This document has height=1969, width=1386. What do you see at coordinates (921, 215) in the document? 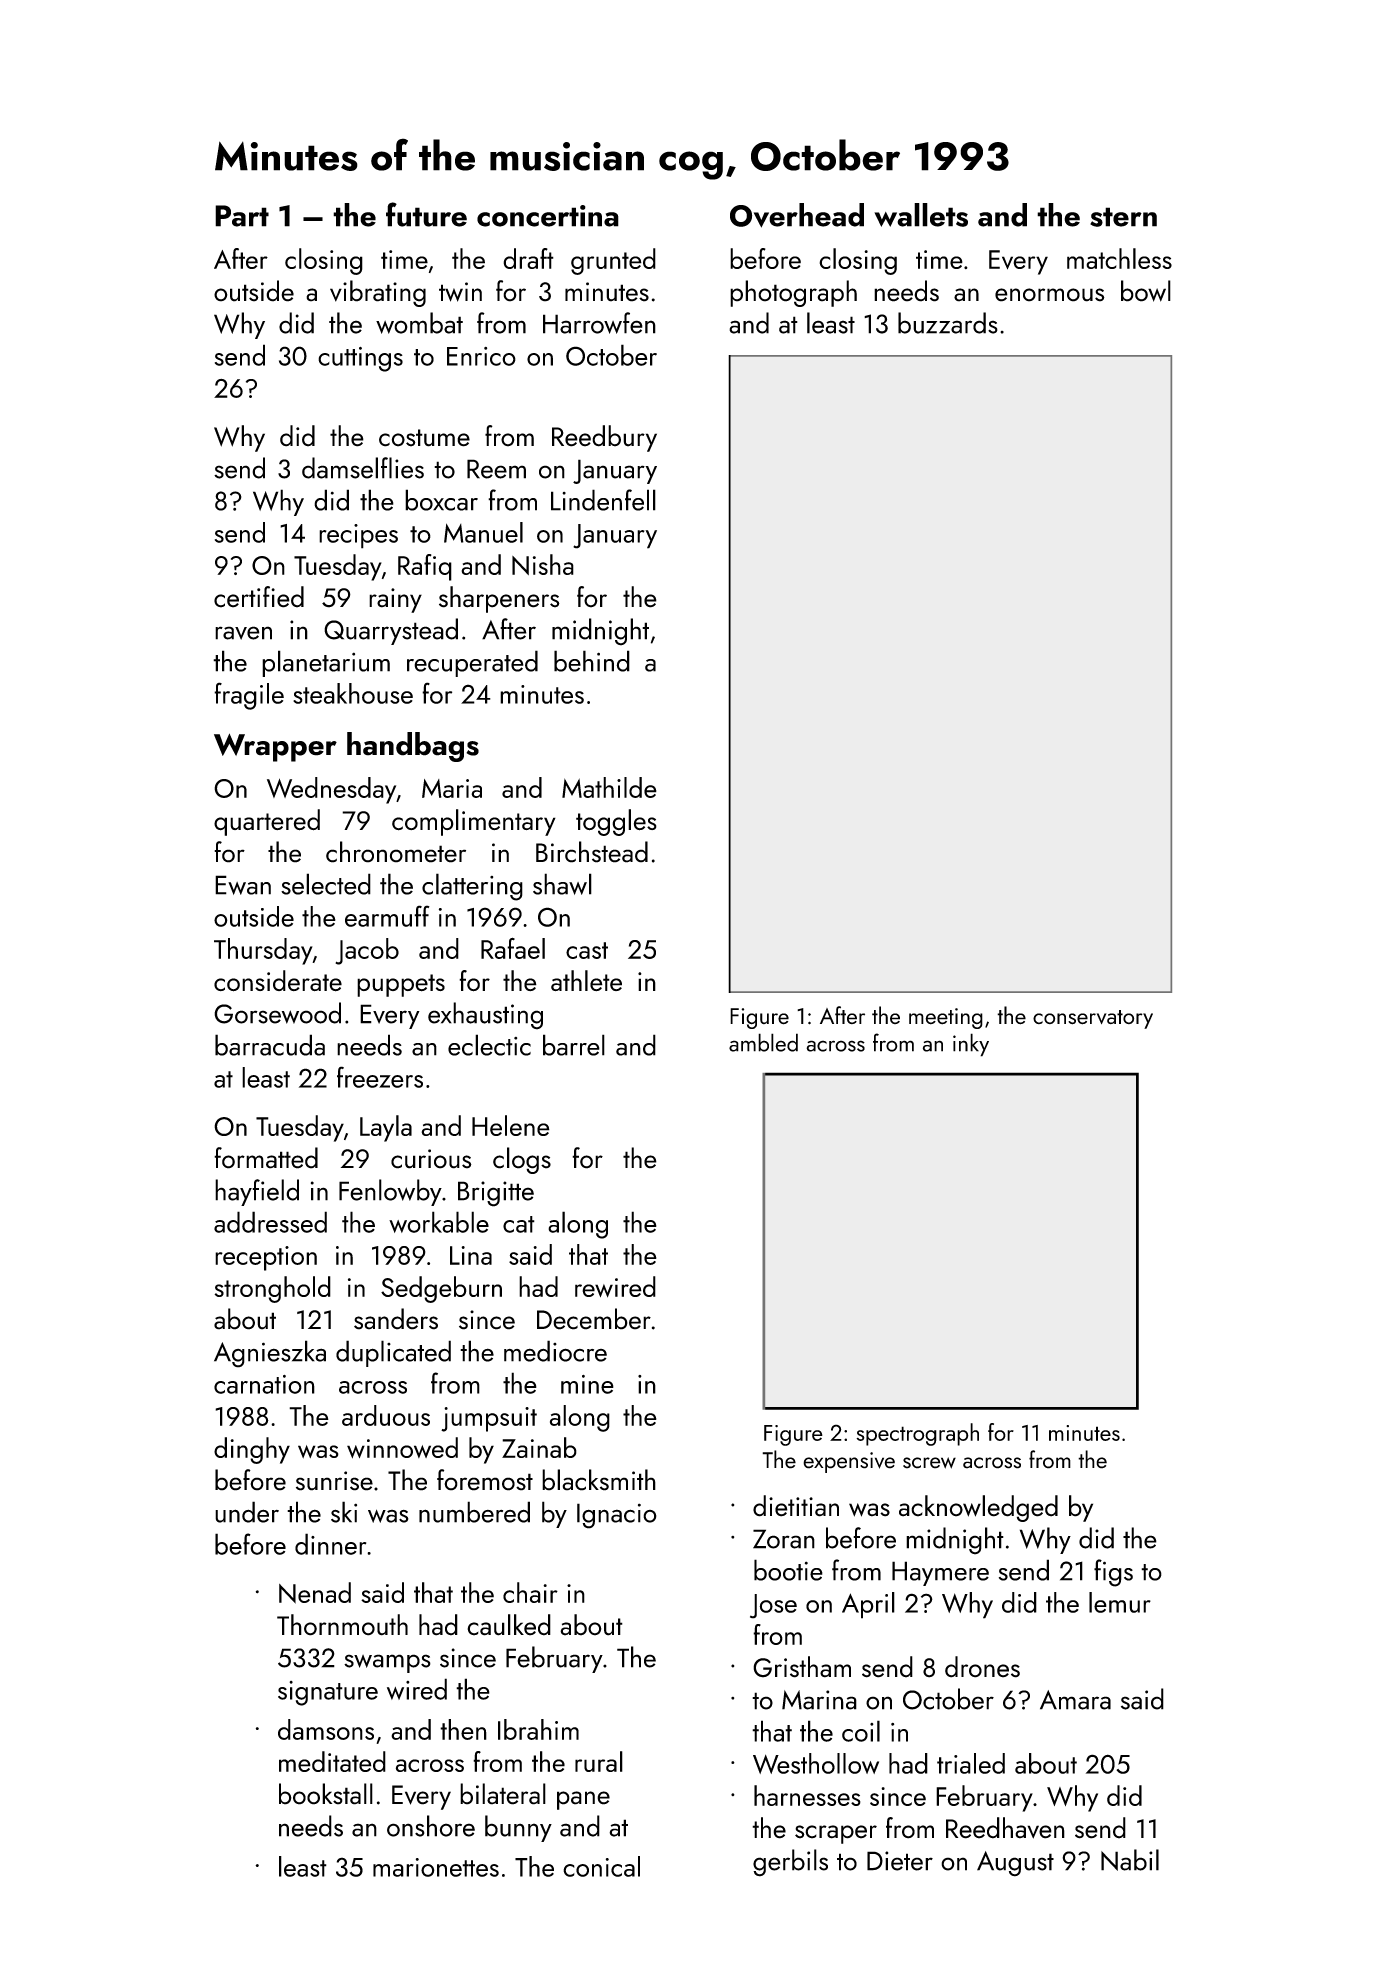
I see `wallets` at bounding box center [921, 215].
